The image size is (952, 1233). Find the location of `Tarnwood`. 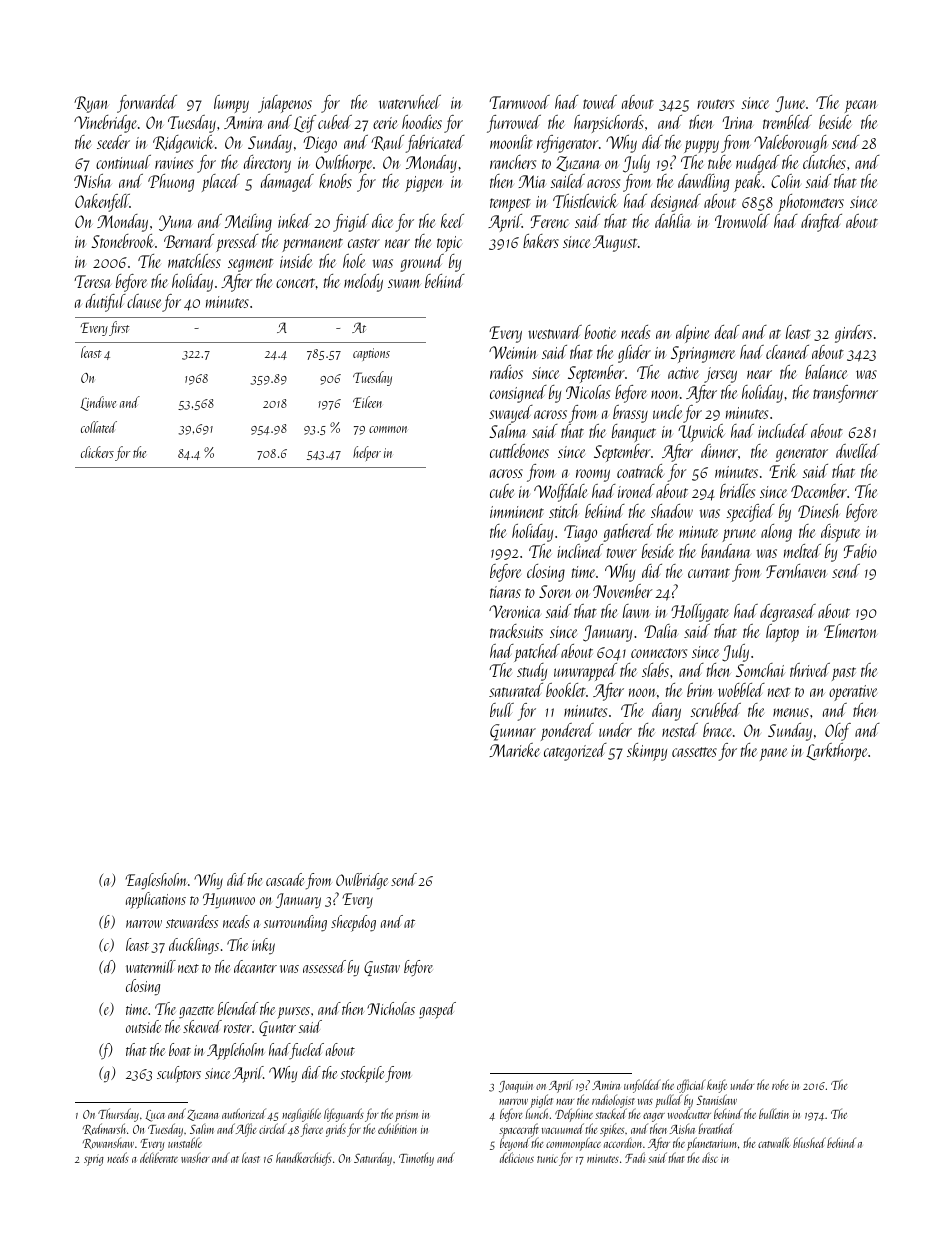

Tarnwood is located at coordinates (519, 102).
